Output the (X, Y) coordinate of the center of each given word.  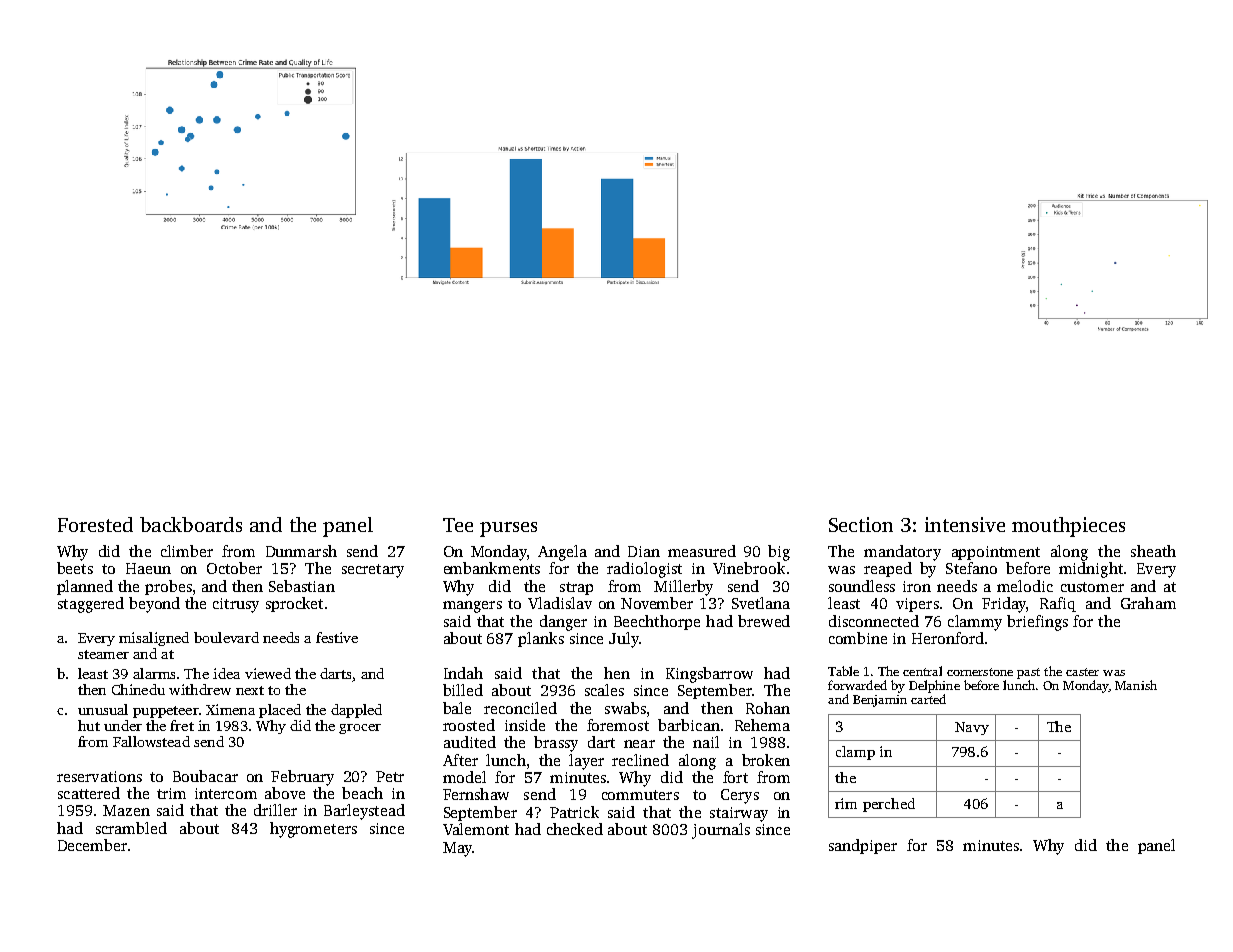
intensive (965, 524)
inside (525, 725)
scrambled (131, 828)
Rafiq (1058, 604)
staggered (91, 605)
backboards (191, 524)
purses (508, 529)
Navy (972, 728)
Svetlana (761, 603)
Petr (390, 776)
